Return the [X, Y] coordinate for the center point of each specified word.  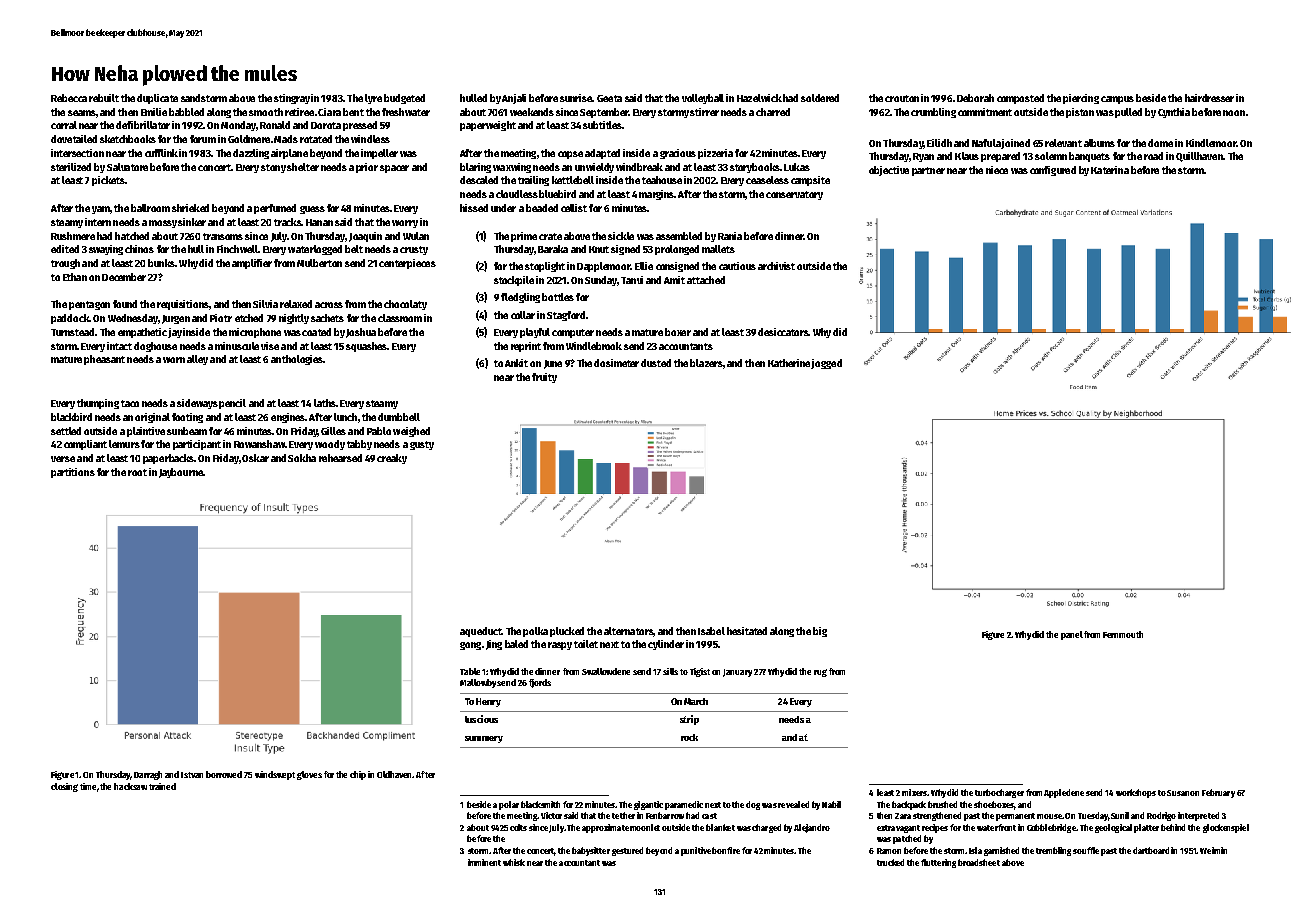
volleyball [703, 99]
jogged [826, 364]
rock [689, 737]
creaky [392, 459]
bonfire [726, 850]
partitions [73, 473]
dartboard [1151, 850]
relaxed [296, 304]
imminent [484, 862]
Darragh [148, 775]
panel [1072, 635]
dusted [656, 363]
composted [1020, 99]
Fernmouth [1123, 634]
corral [64, 125]
